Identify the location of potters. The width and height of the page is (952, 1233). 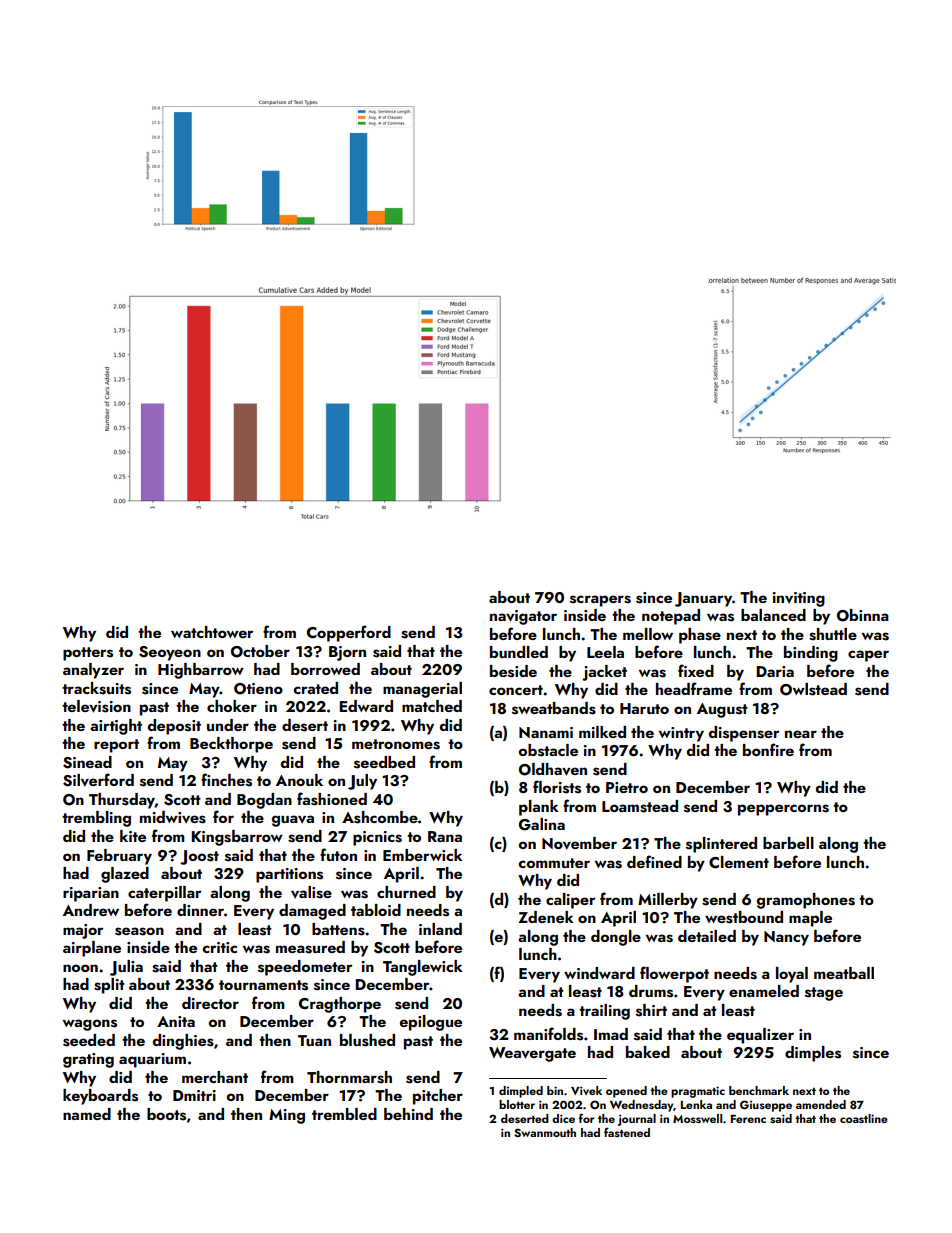
(88, 654).
